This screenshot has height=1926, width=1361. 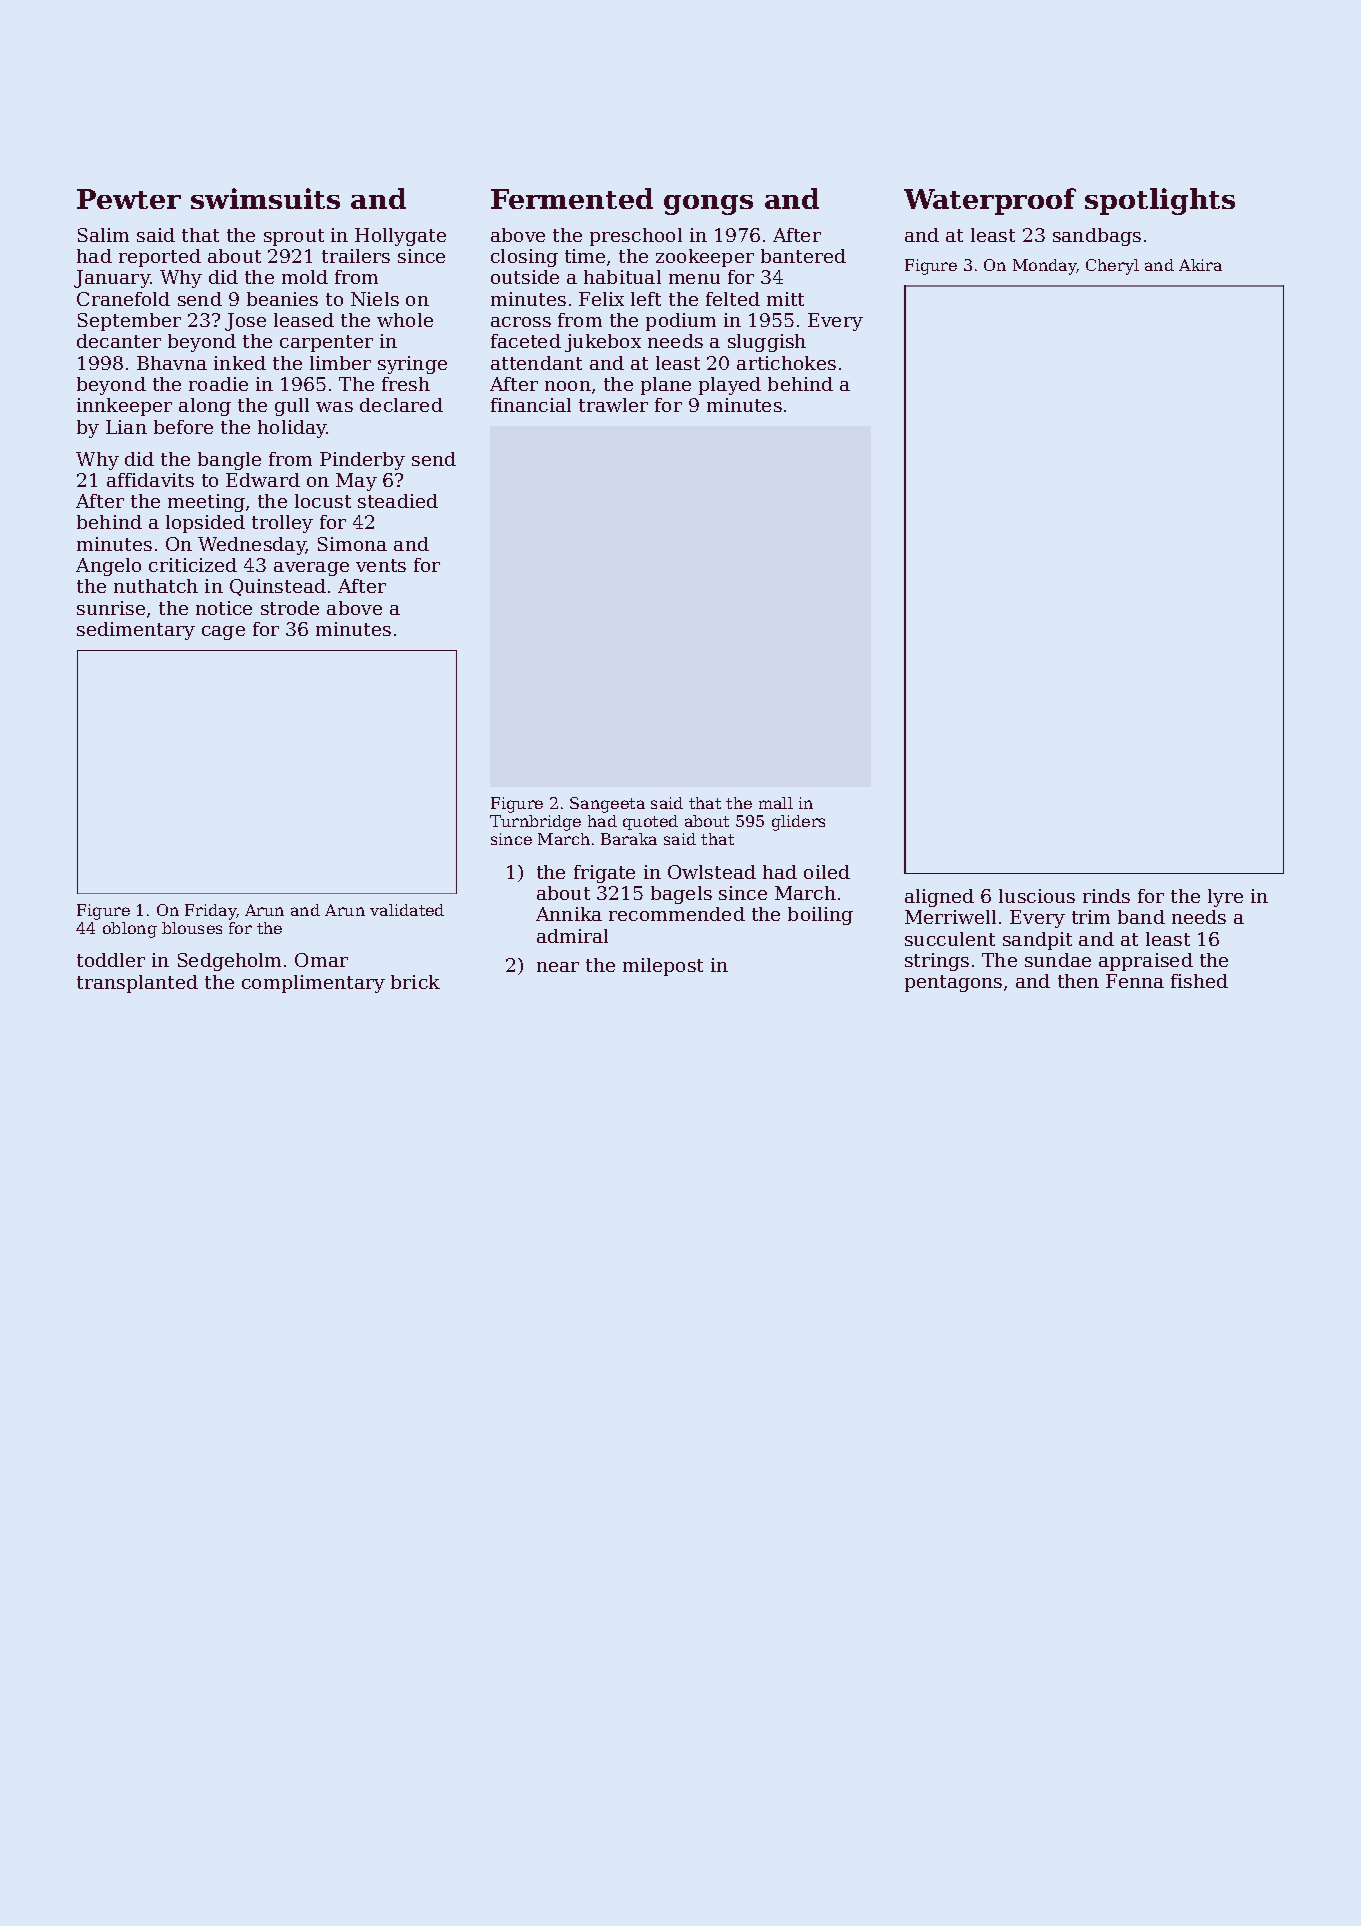 What do you see at coordinates (130, 930) in the screenshot?
I see `oblong` at bounding box center [130, 930].
